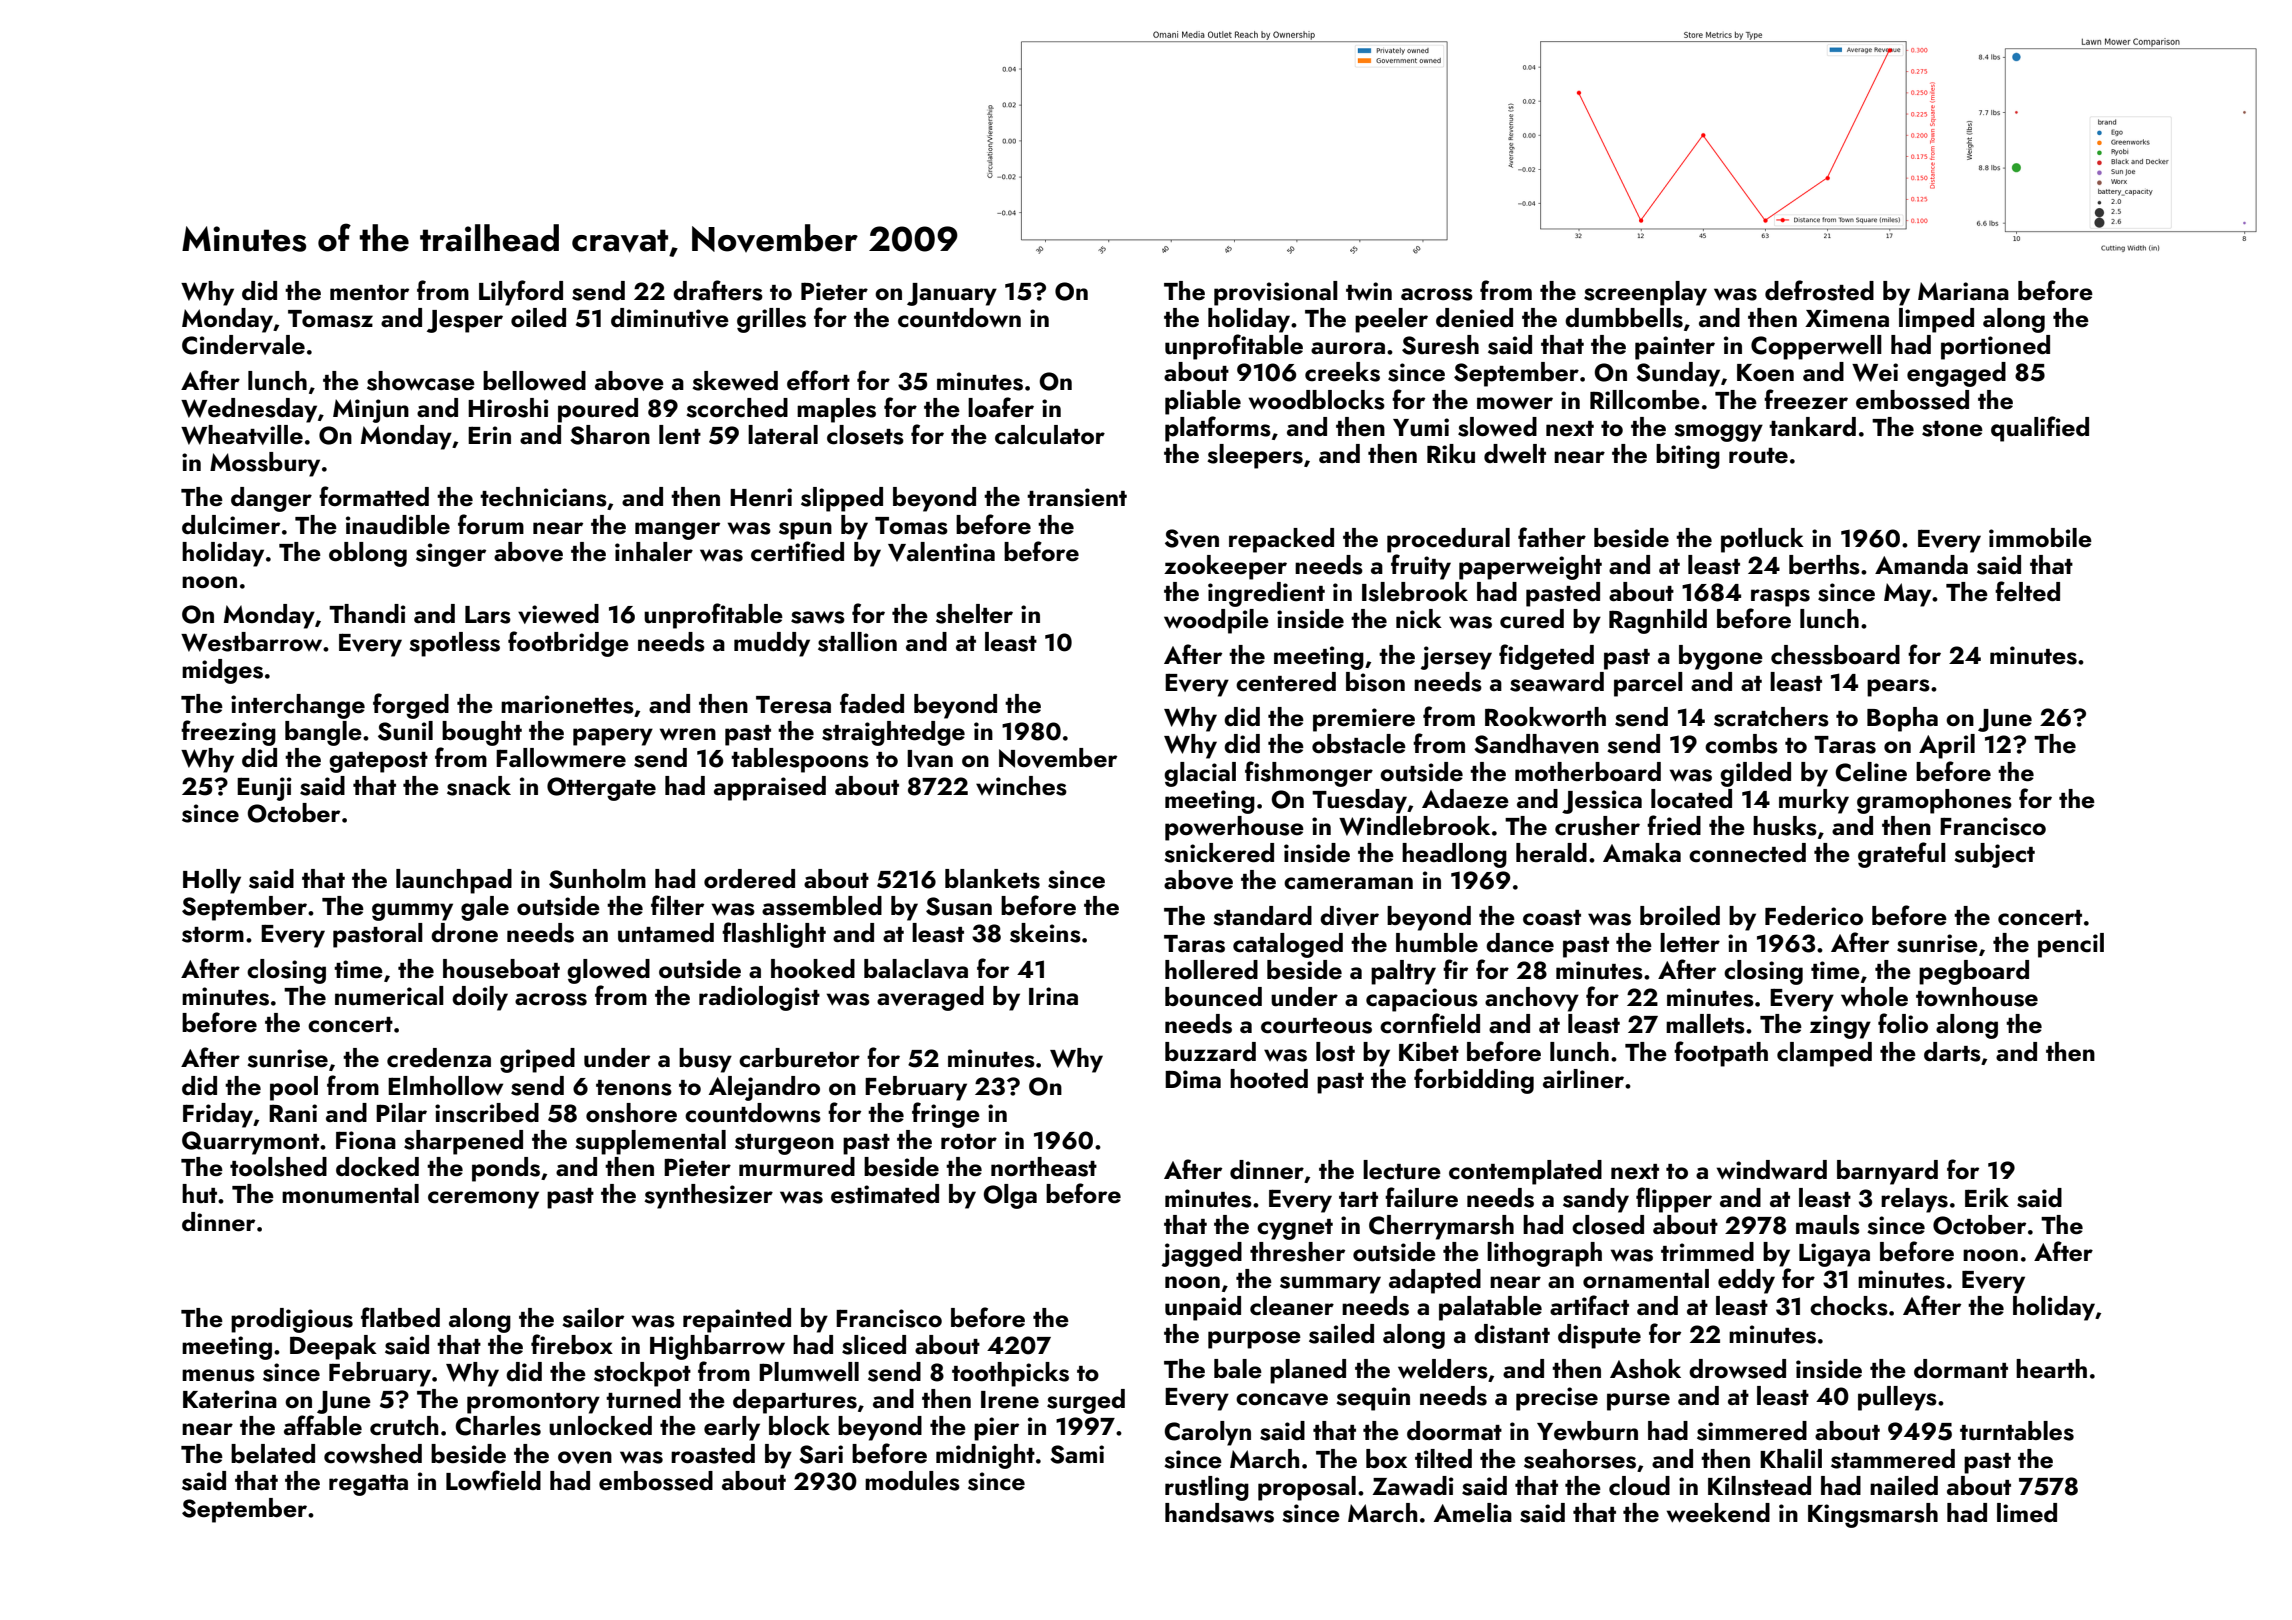 The height and width of the document is (1620, 2292). I want to click on snack, so click(479, 786).
